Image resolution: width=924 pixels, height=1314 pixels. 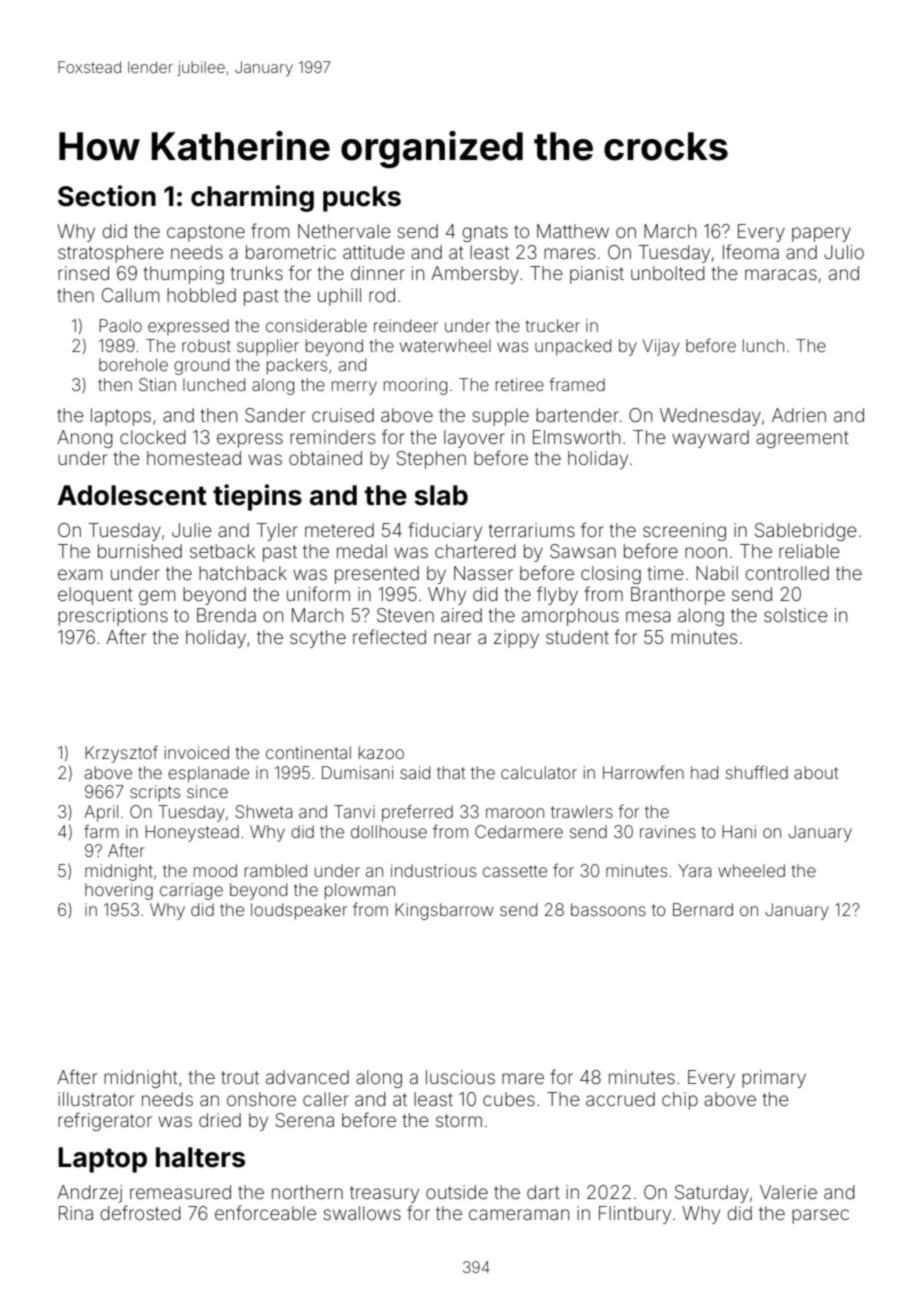 I want to click on Andrzej, so click(x=89, y=1194).
